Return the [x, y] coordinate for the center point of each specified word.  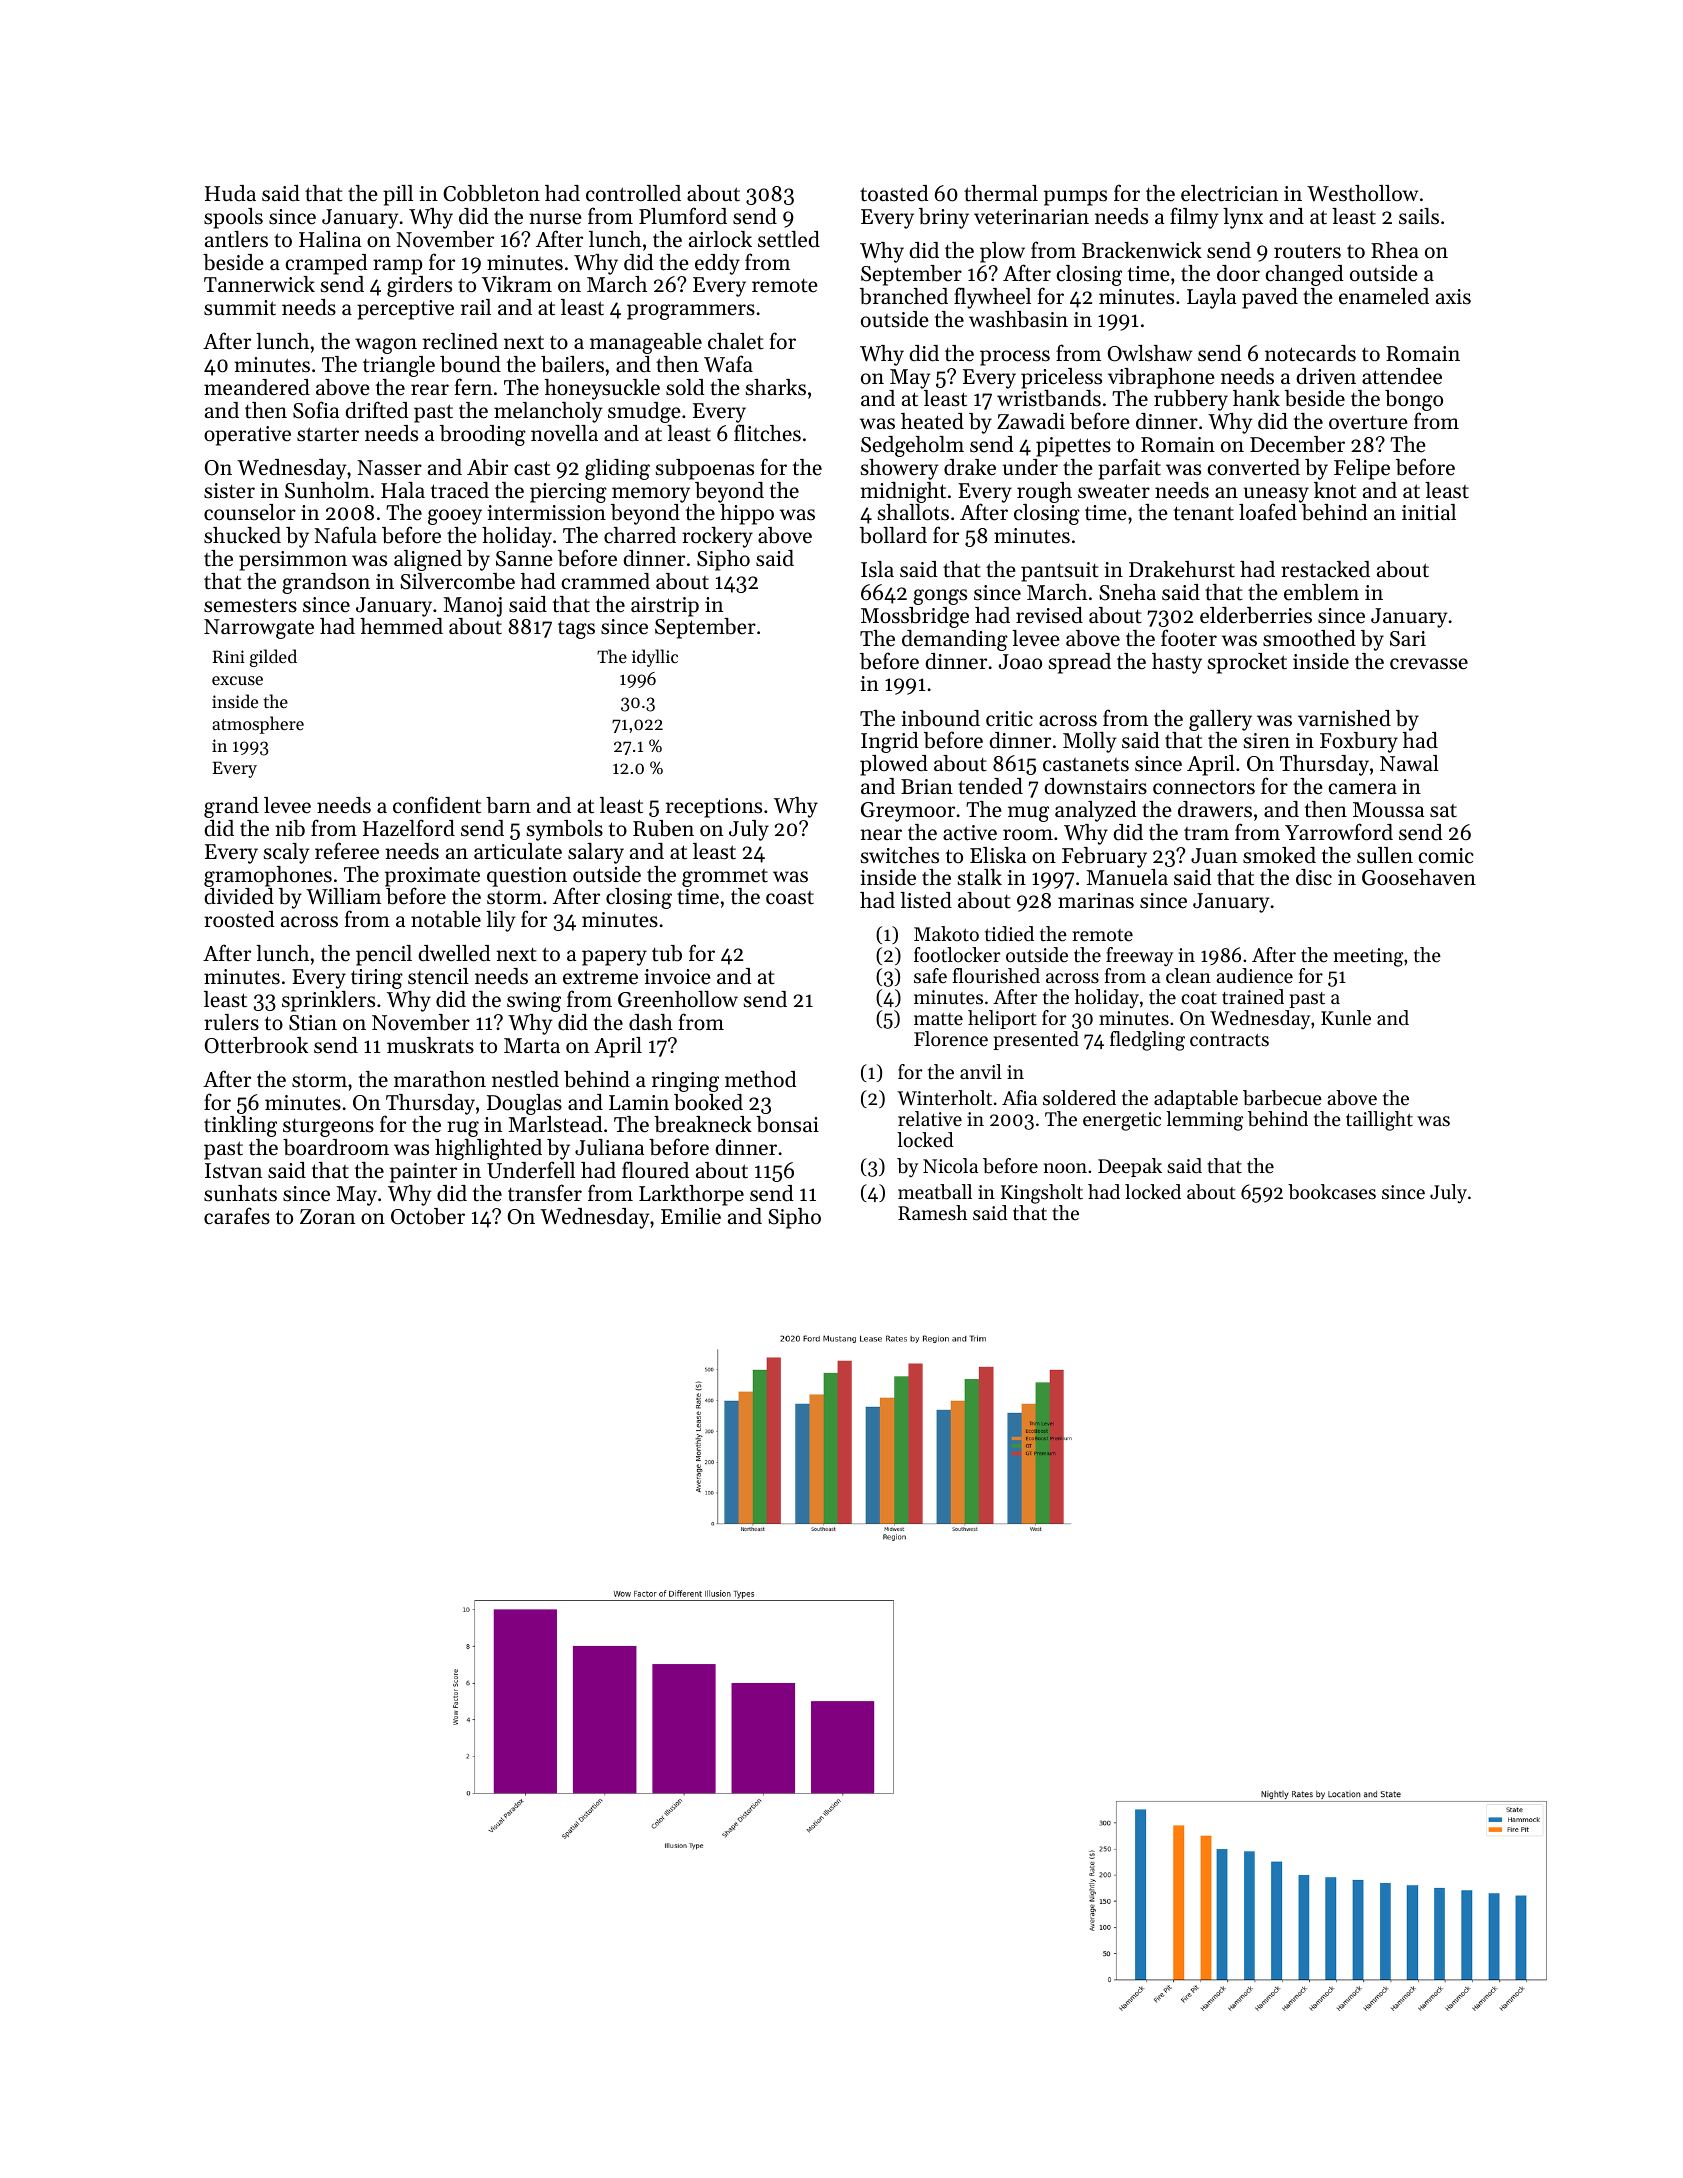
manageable [646, 343]
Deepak [1130, 1167]
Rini [228, 656]
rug [463, 1129]
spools [233, 218]
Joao [1020, 662]
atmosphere [258, 725]
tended [990, 786]
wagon [386, 346]
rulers [231, 1022]
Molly [1089, 742]
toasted [894, 193]
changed [1304, 275]
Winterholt [944, 1098]
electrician [1229, 193]
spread [1080, 663]
